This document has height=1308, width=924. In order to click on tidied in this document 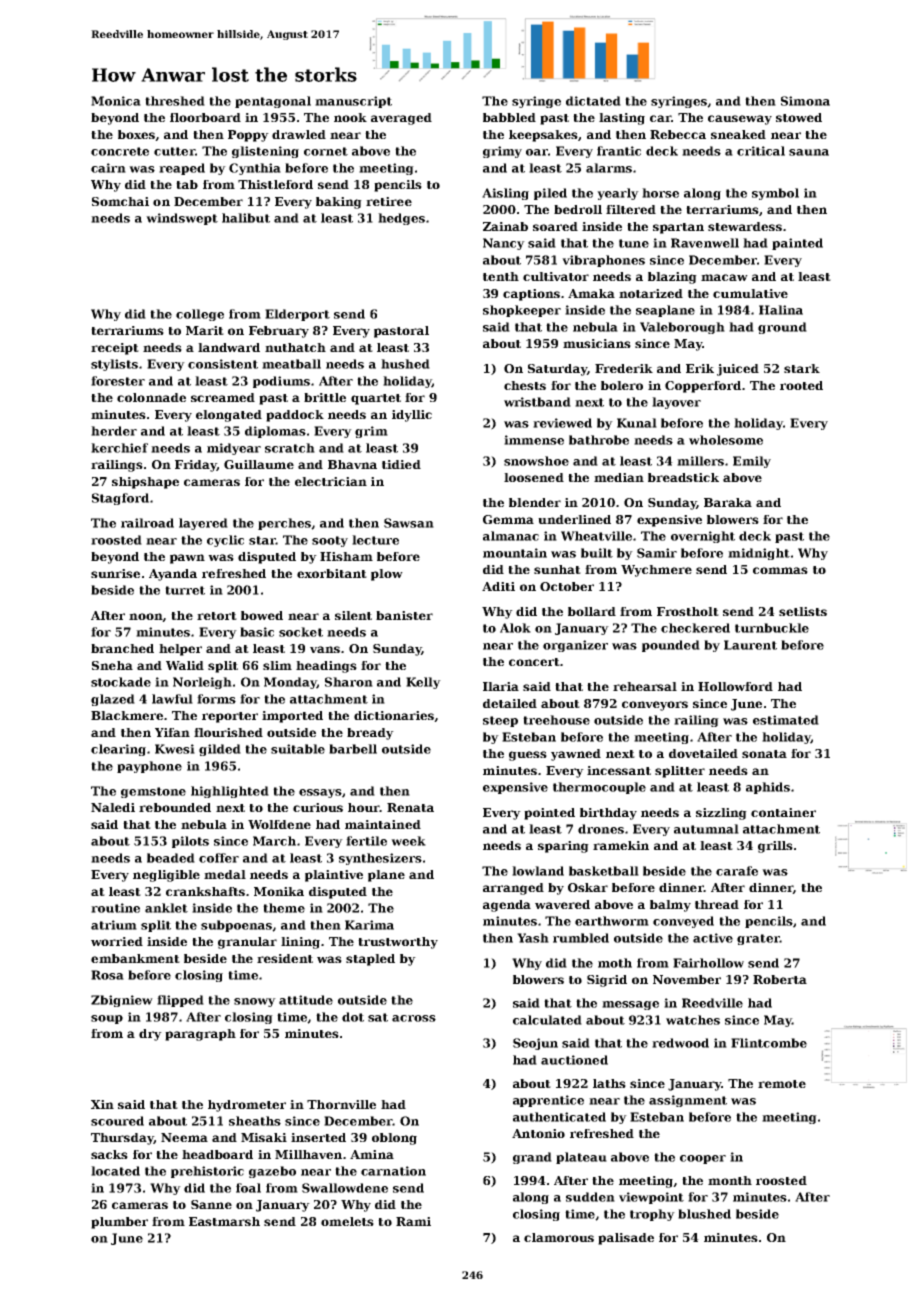, I will do `click(401, 464)`.
